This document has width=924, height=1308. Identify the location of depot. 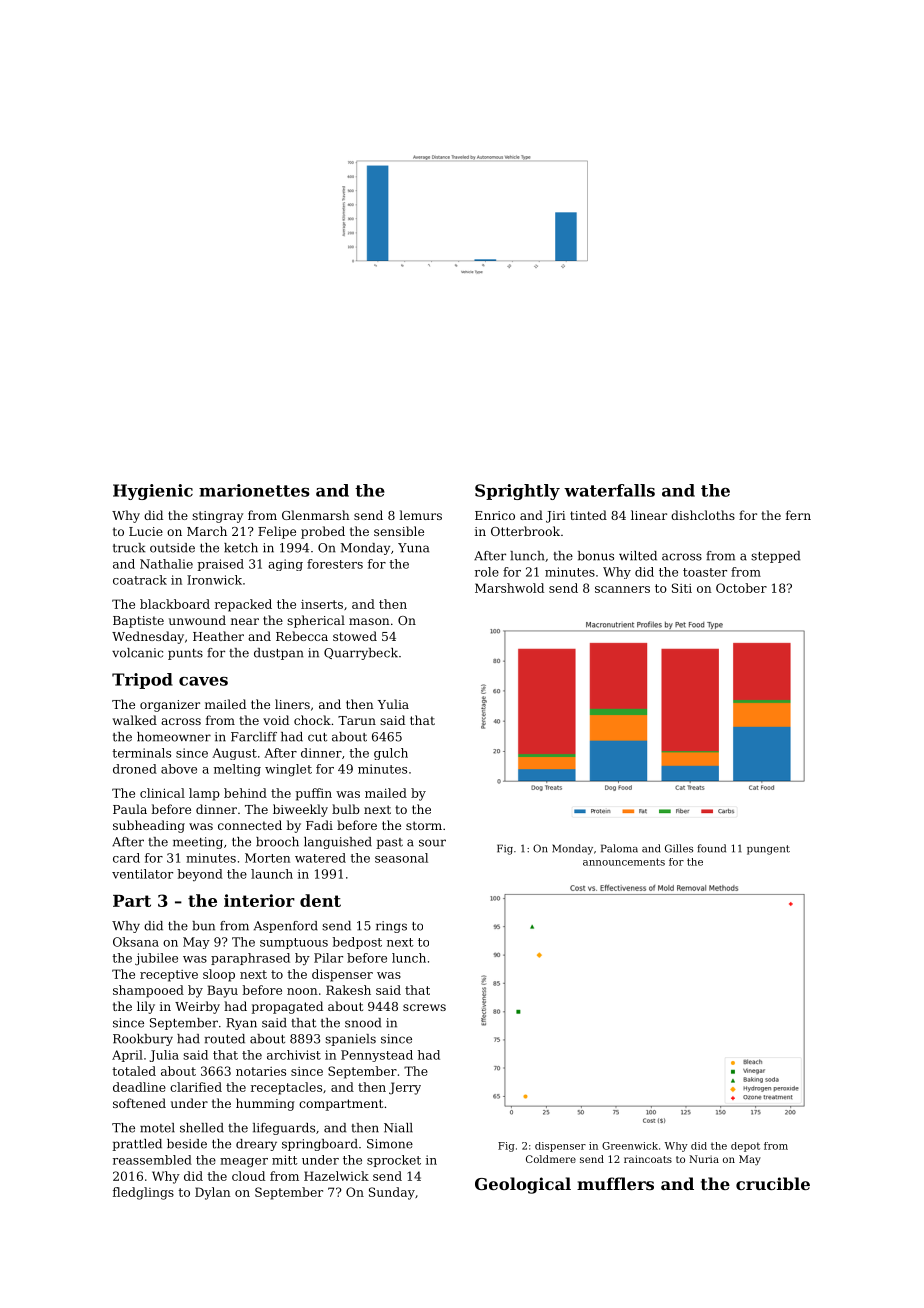
(745, 1147).
